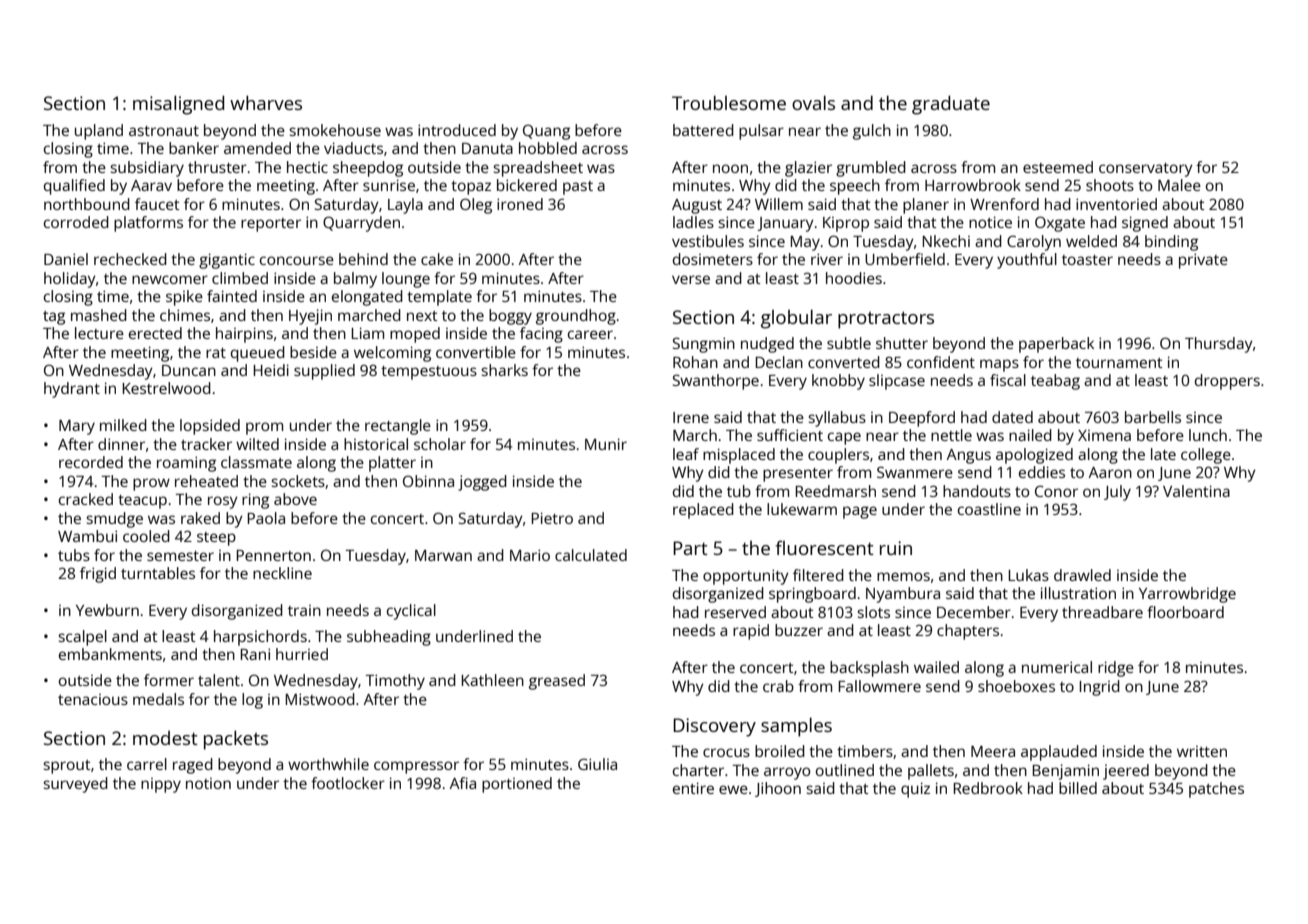  I want to click on upland, so click(99, 132).
